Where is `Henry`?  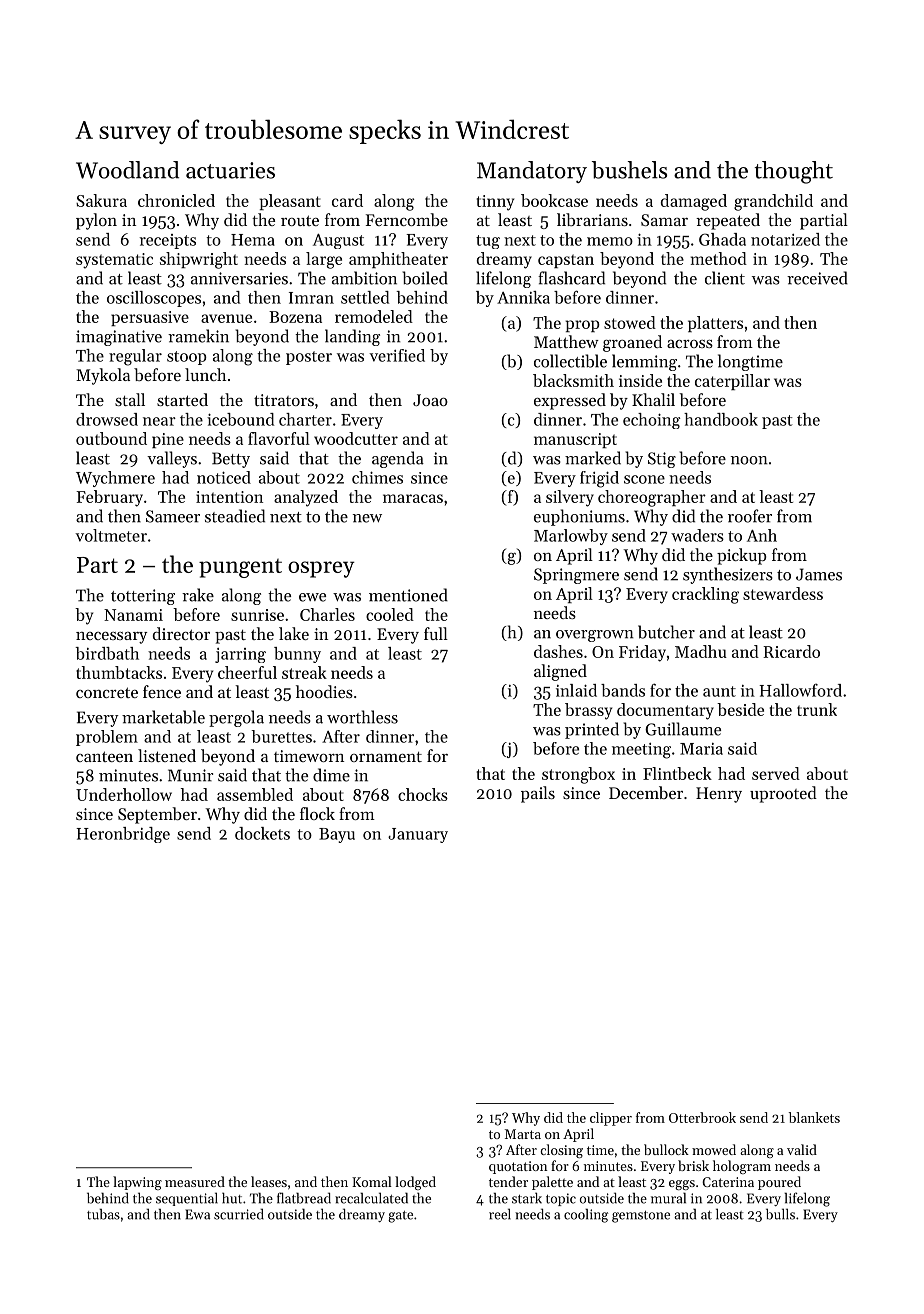 Henry is located at coordinates (719, 795).
